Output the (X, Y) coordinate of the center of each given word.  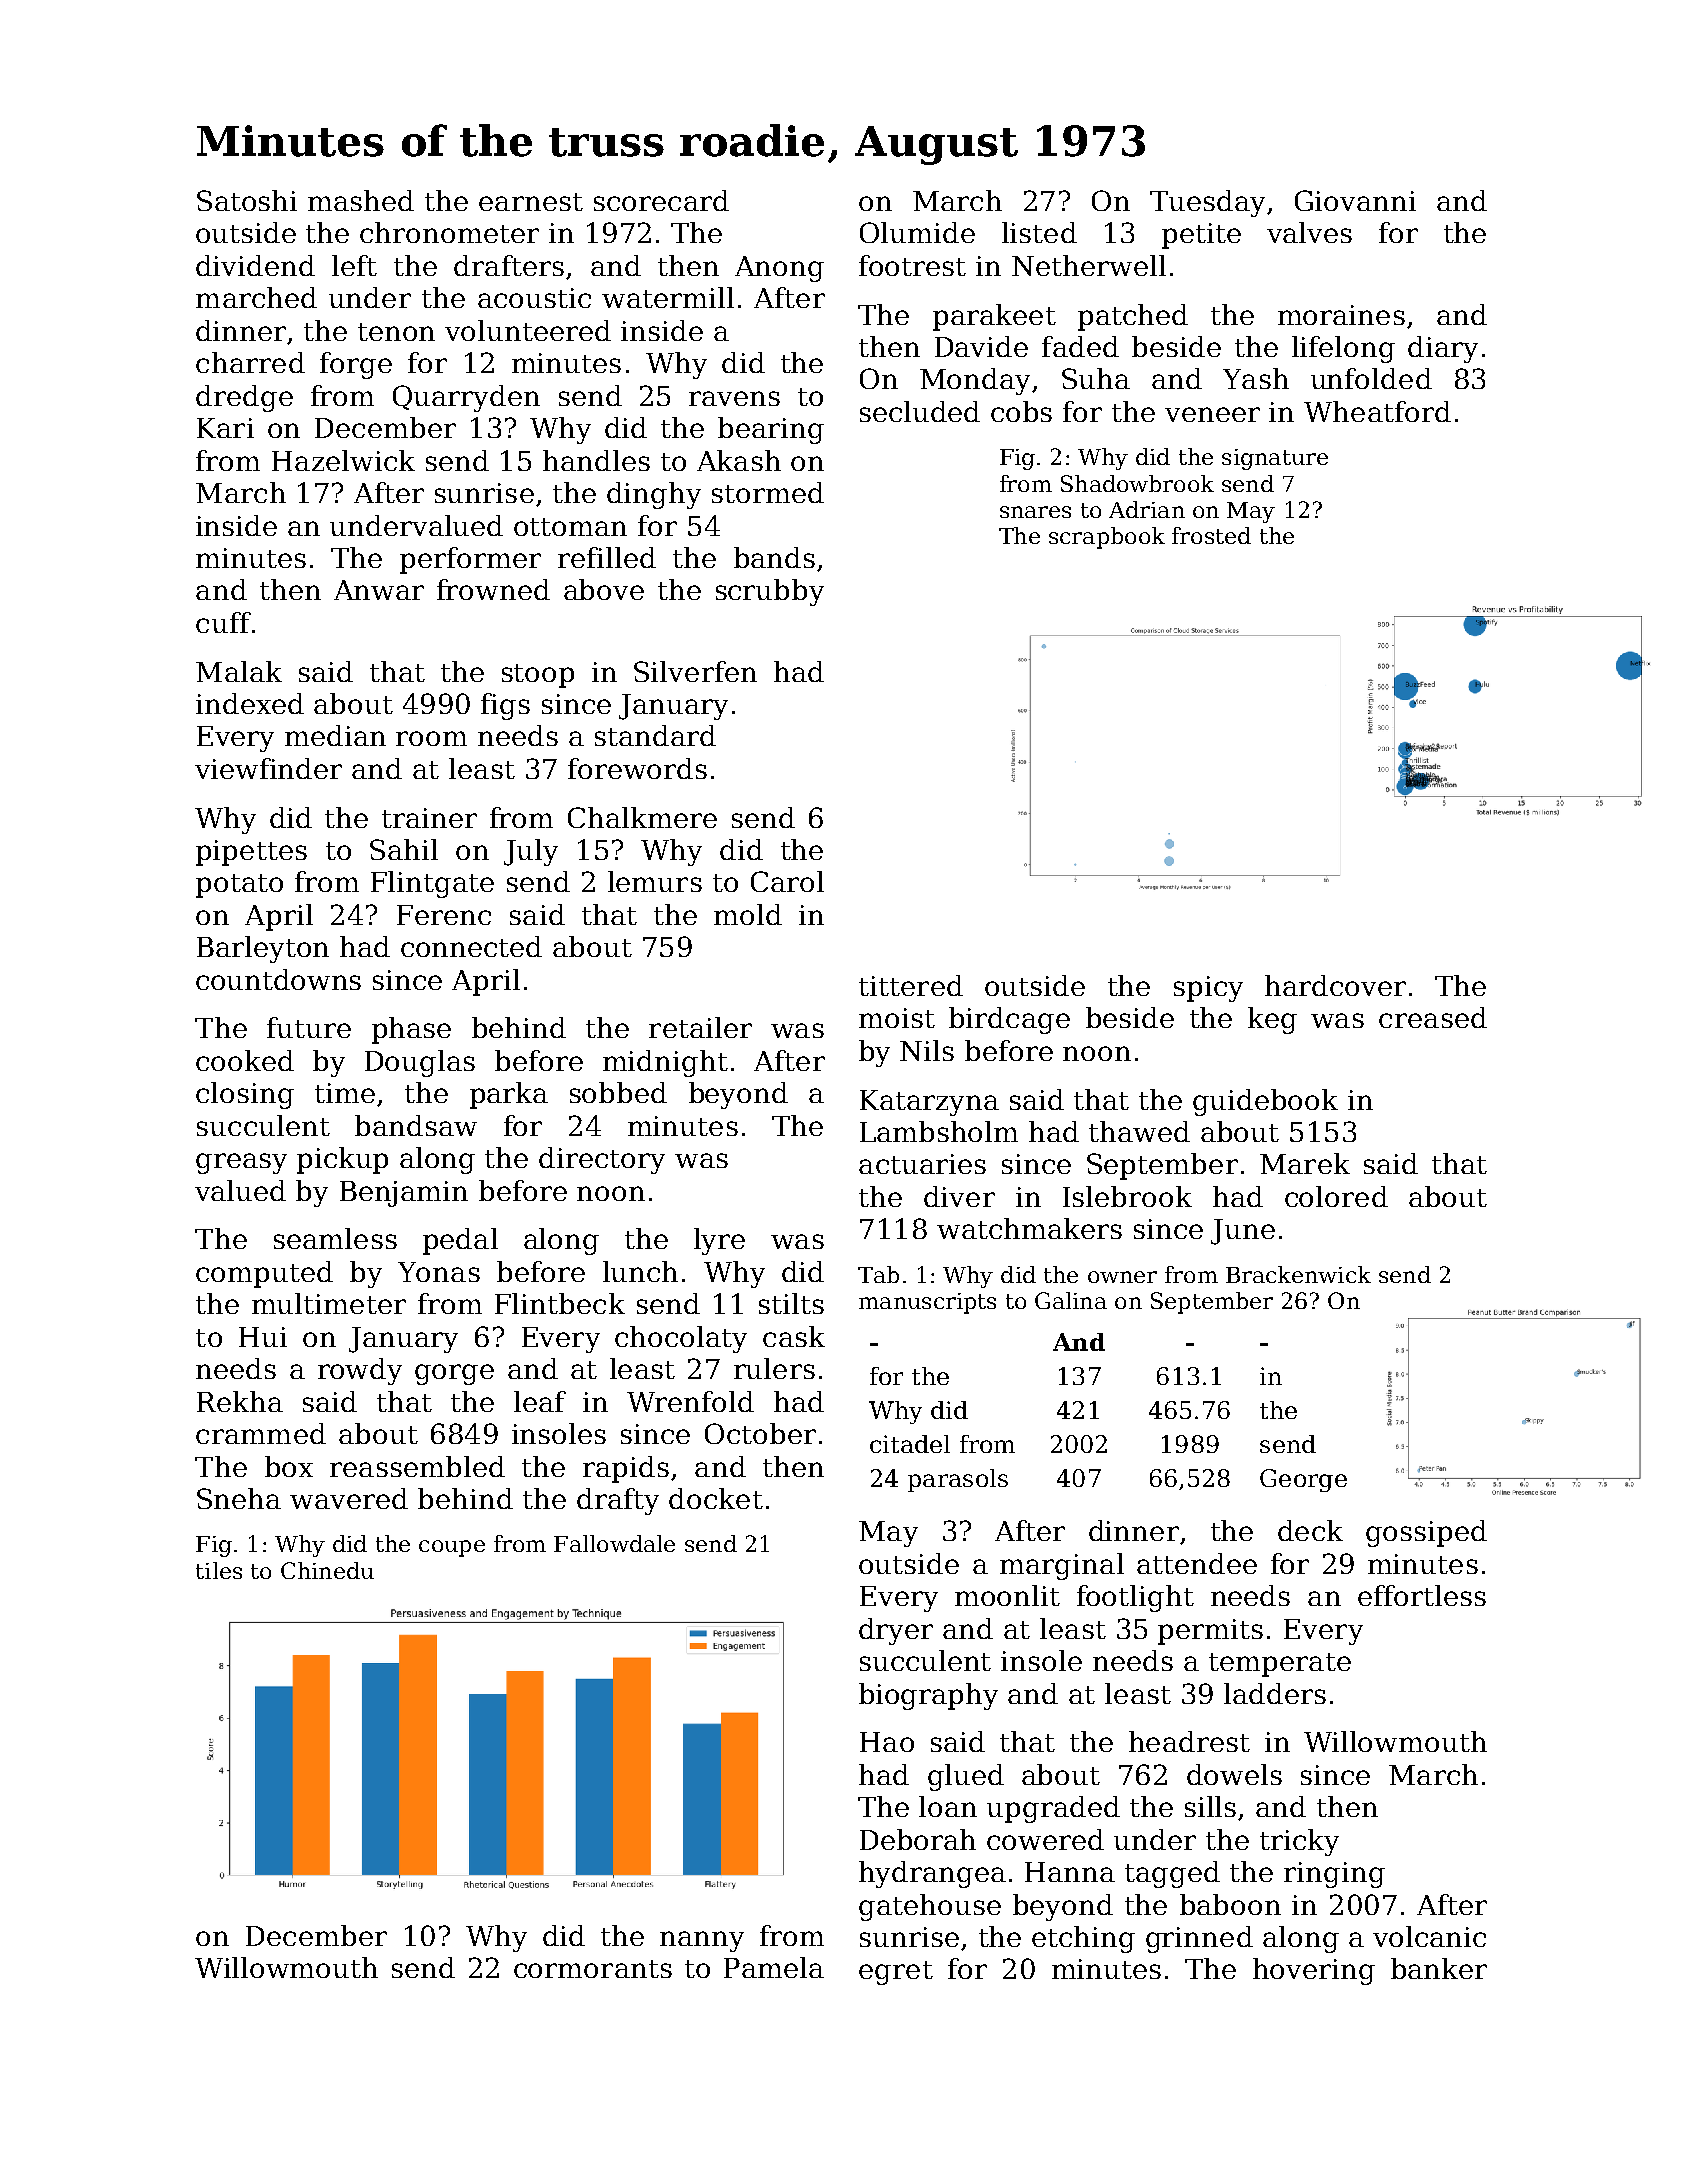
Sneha (239, 1498)
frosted (1211, 535)
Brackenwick (1298, 1274)
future (309, 1027)
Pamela (774, 1967)
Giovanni (1355, 200)
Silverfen (695, 671)
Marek (1305, 1163)
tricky (1299, 1842)
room (431, 738)
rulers (774, 1368)
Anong (779, 269)
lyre (719, 1241)
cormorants (593, 1969)
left (354, 265)
